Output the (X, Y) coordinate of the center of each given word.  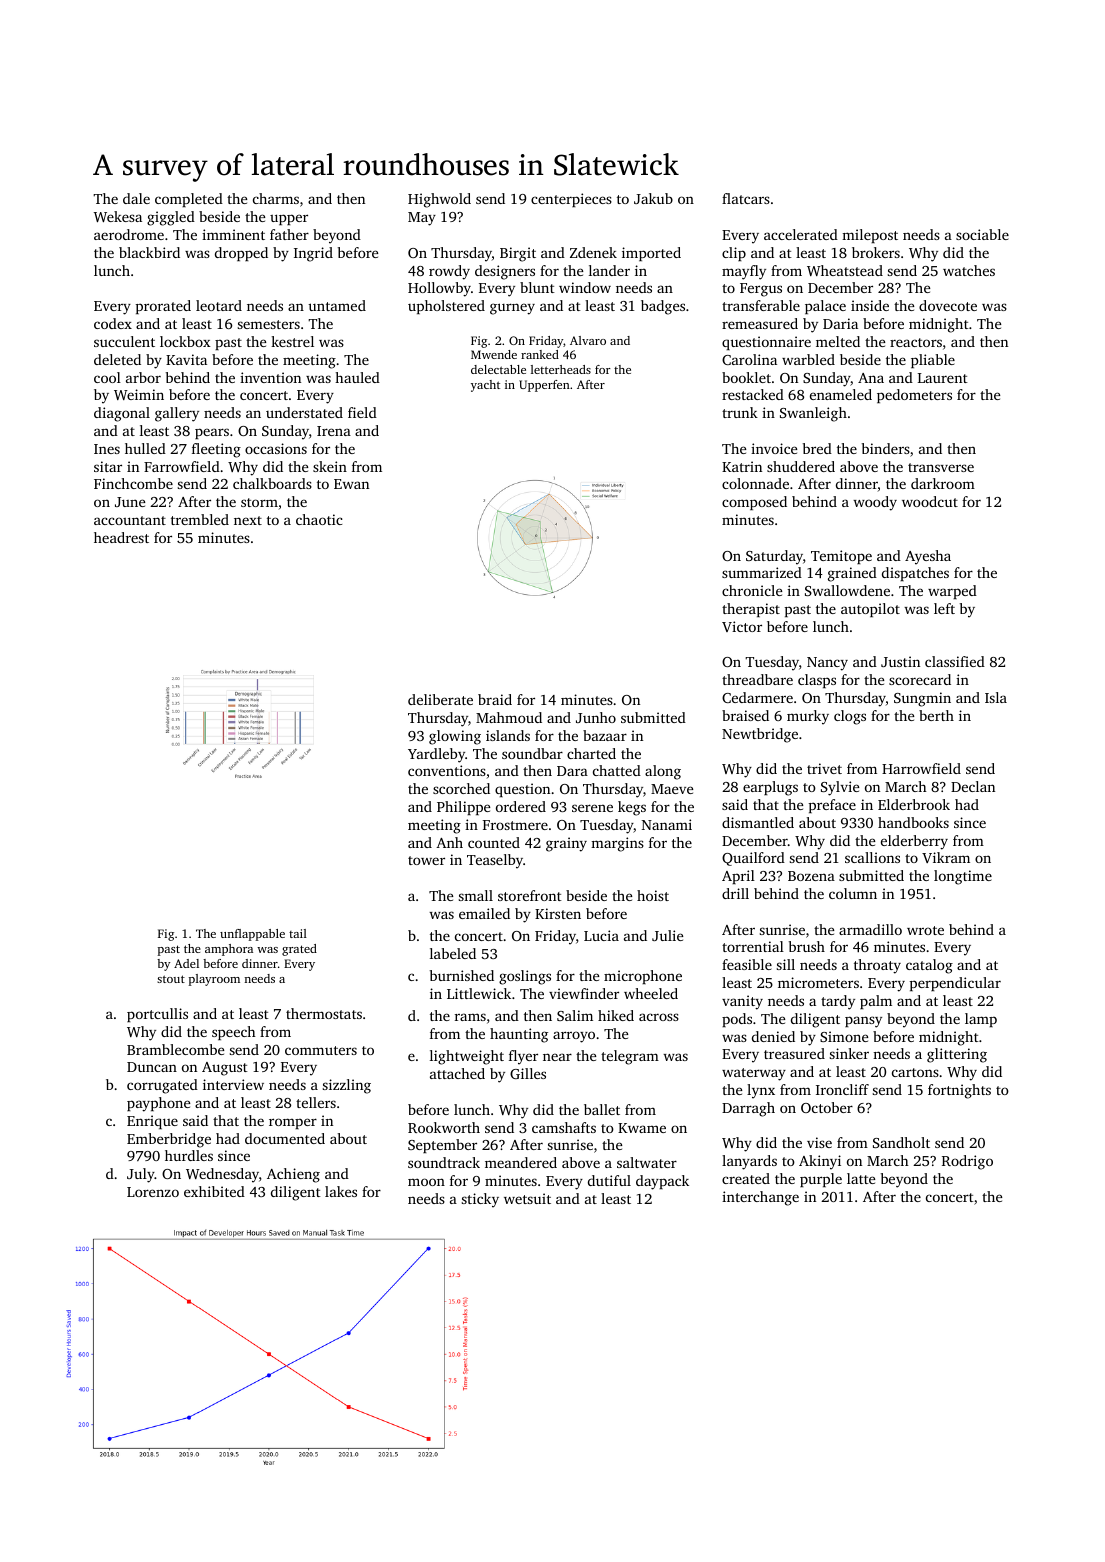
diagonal (122, 414)
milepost (870, 236)
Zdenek (593, 252)
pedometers (914, 396)
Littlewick (479, 993)
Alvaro (588, 340)
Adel (186, 963)
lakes (341, 1191)
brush (807, 946)
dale (136, 198)
